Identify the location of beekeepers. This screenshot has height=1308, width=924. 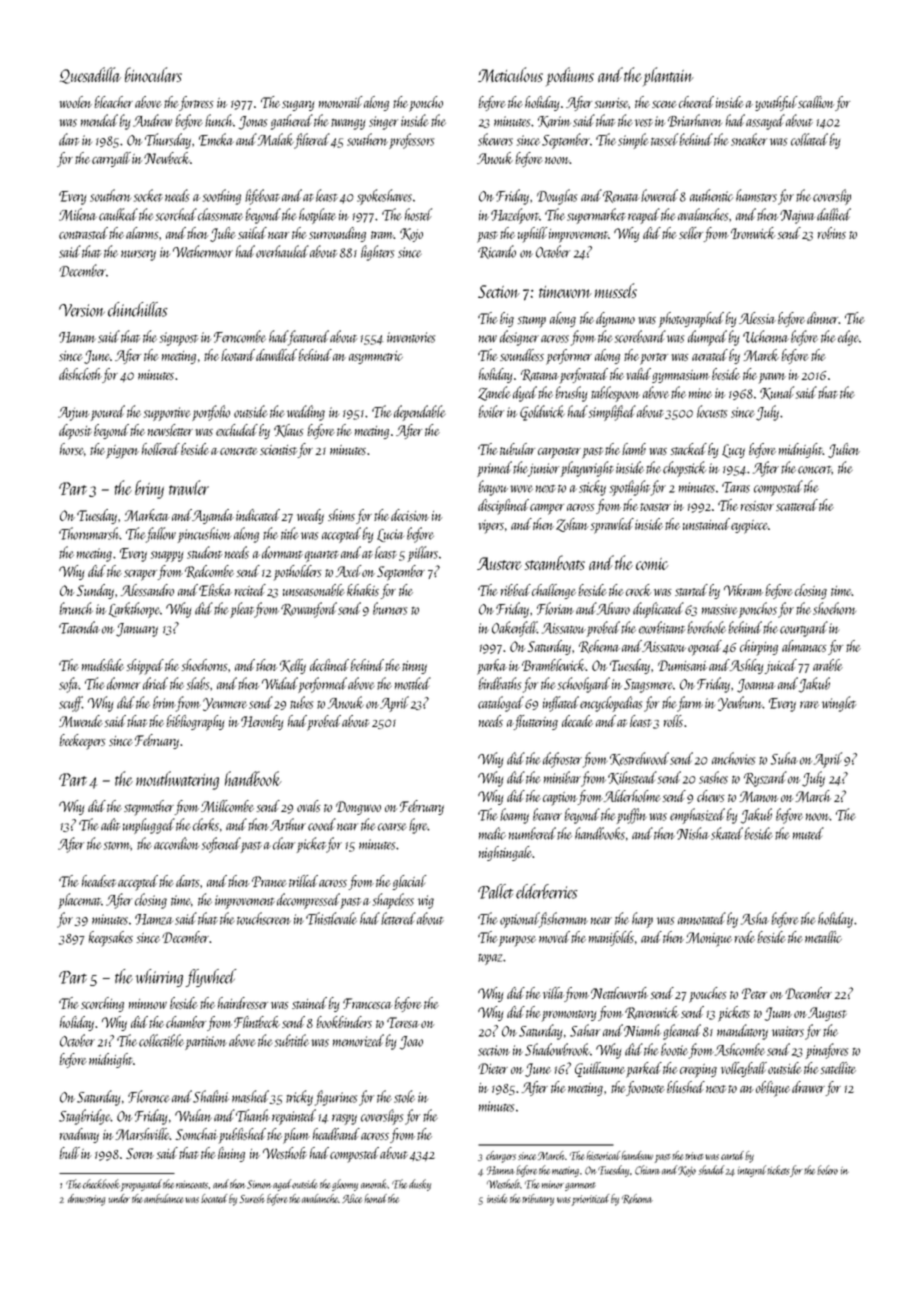
(82, 742).
